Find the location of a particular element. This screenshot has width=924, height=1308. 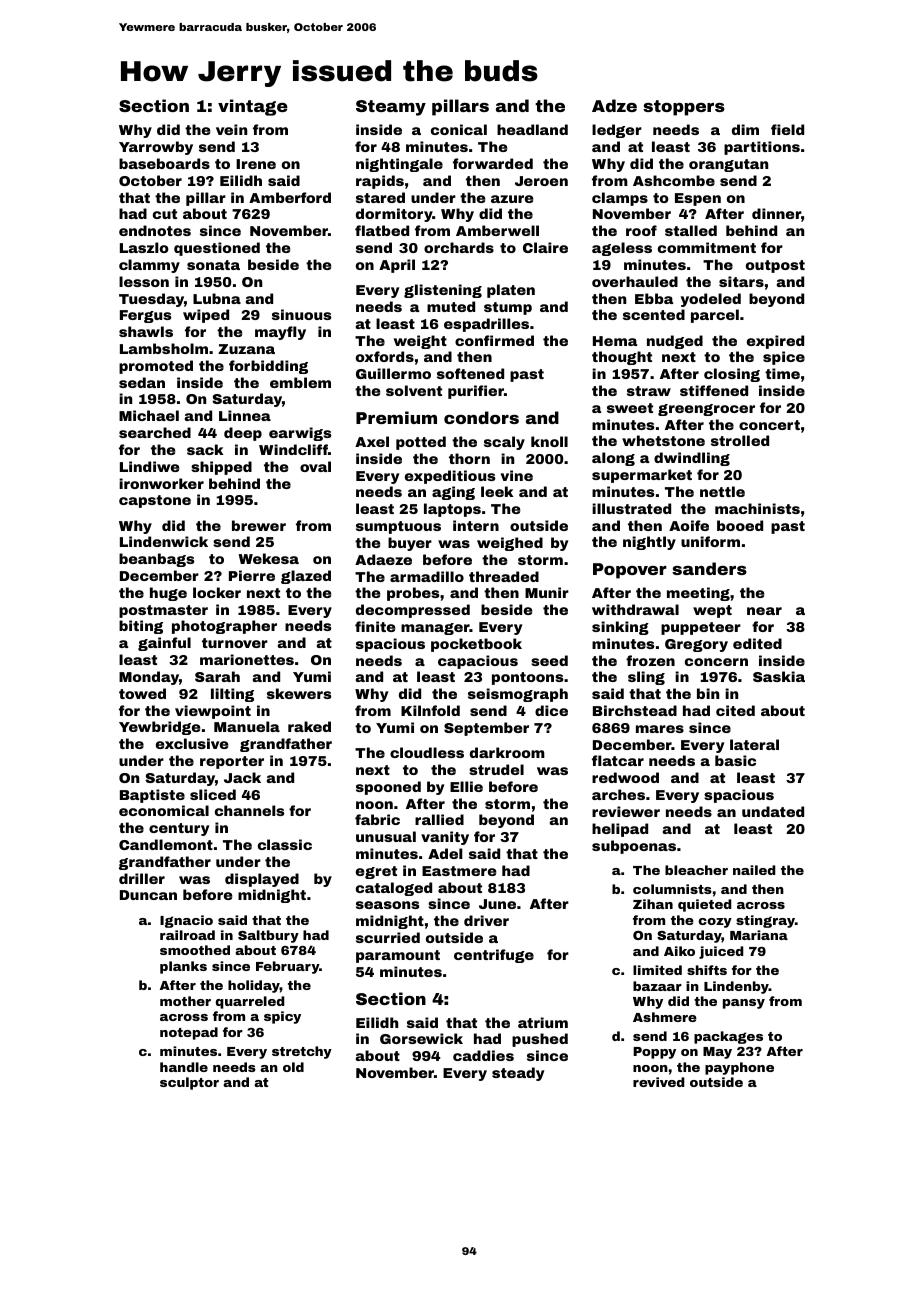

stoppers is located at coordinates (684, 108).
